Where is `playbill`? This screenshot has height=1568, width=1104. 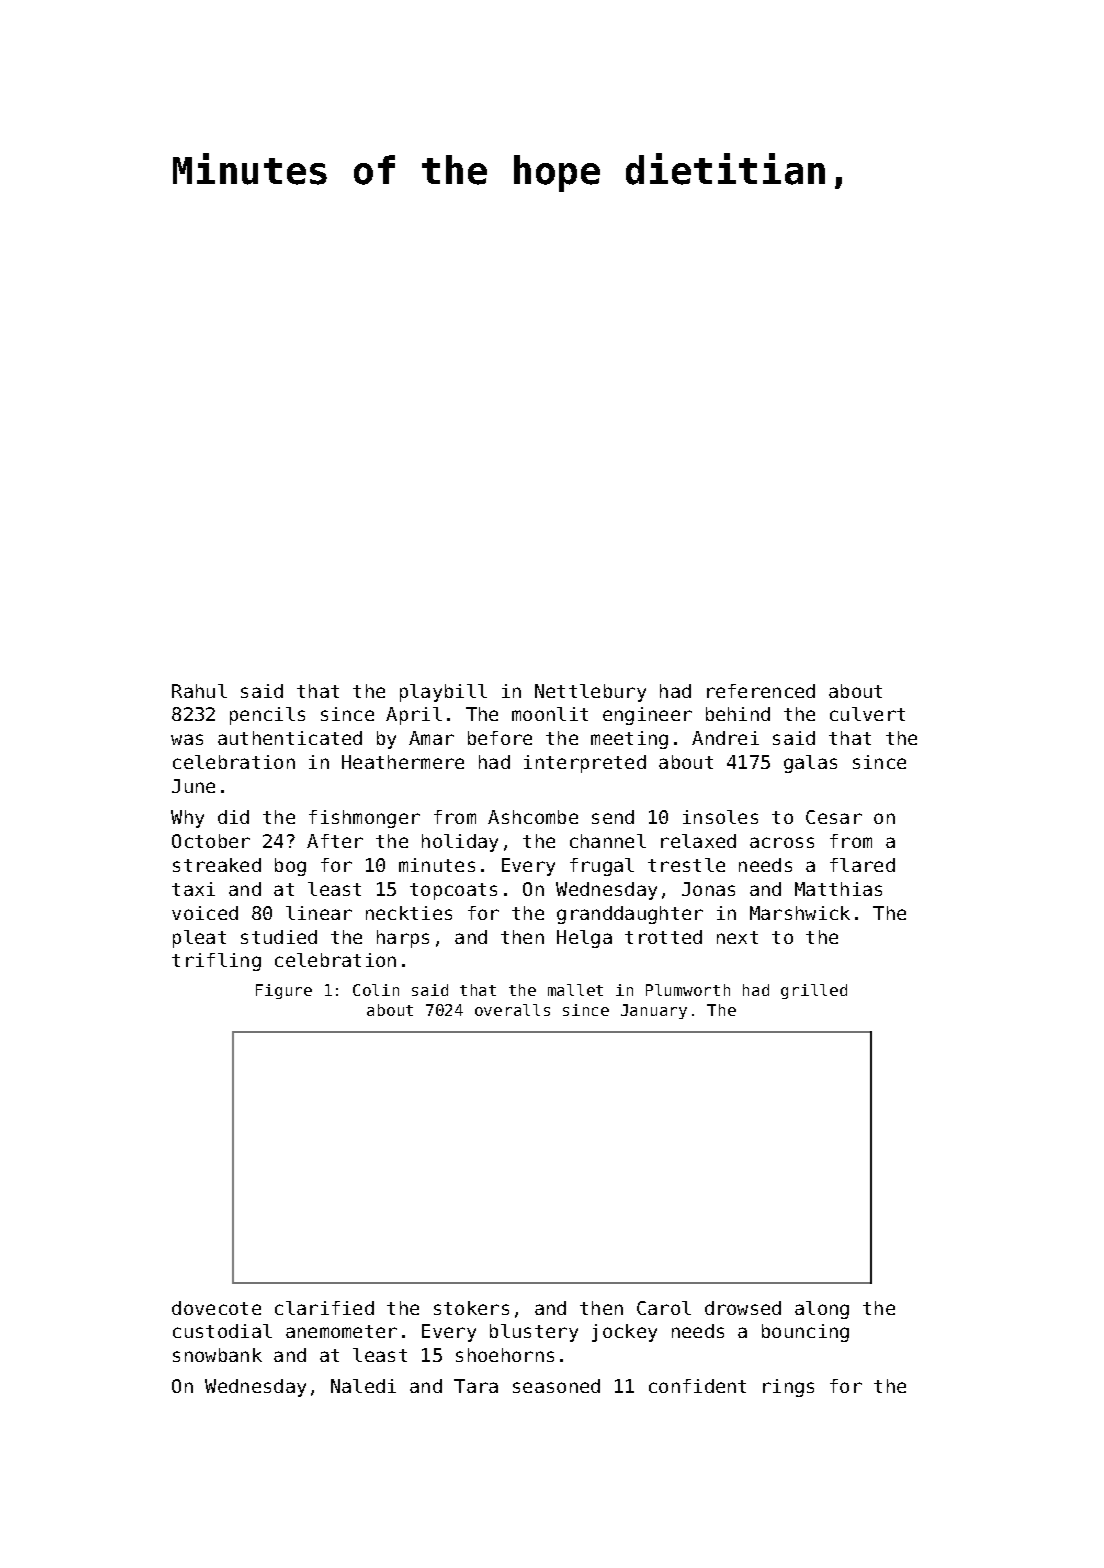 playbill is located at coordinates (443, 693).
